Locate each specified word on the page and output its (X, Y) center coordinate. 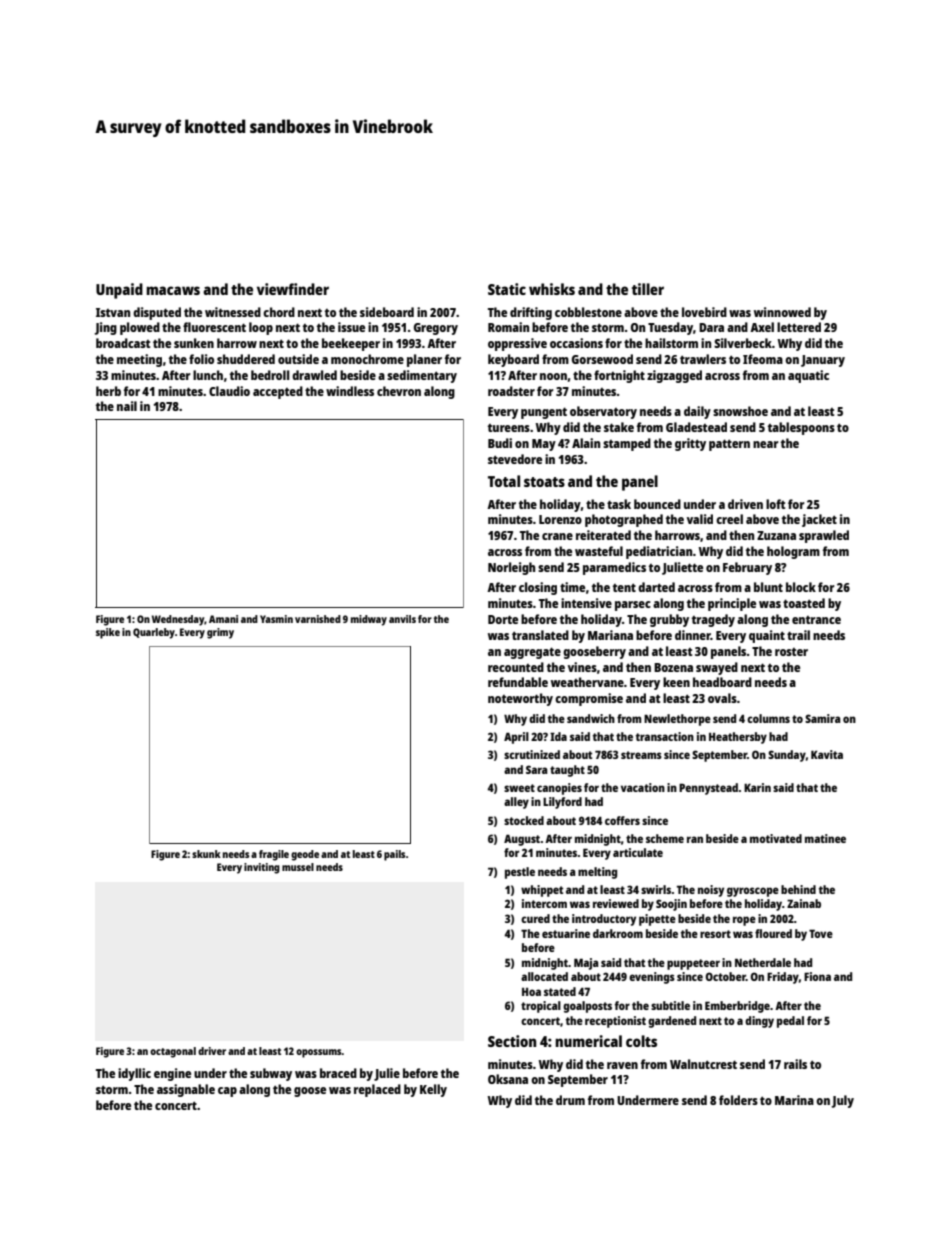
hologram (793, 552)
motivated (776, 838)
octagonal (173, 1052)
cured (535, 918)
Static (507, 289)
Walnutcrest (703, 1064)
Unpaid (119, 291)
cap (227, 1092)
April (516, 738)
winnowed (782, 312)
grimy (220, 633)
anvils (402, 619)
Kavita (827, 754)
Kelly (433, 1090)
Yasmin (276, 619)
